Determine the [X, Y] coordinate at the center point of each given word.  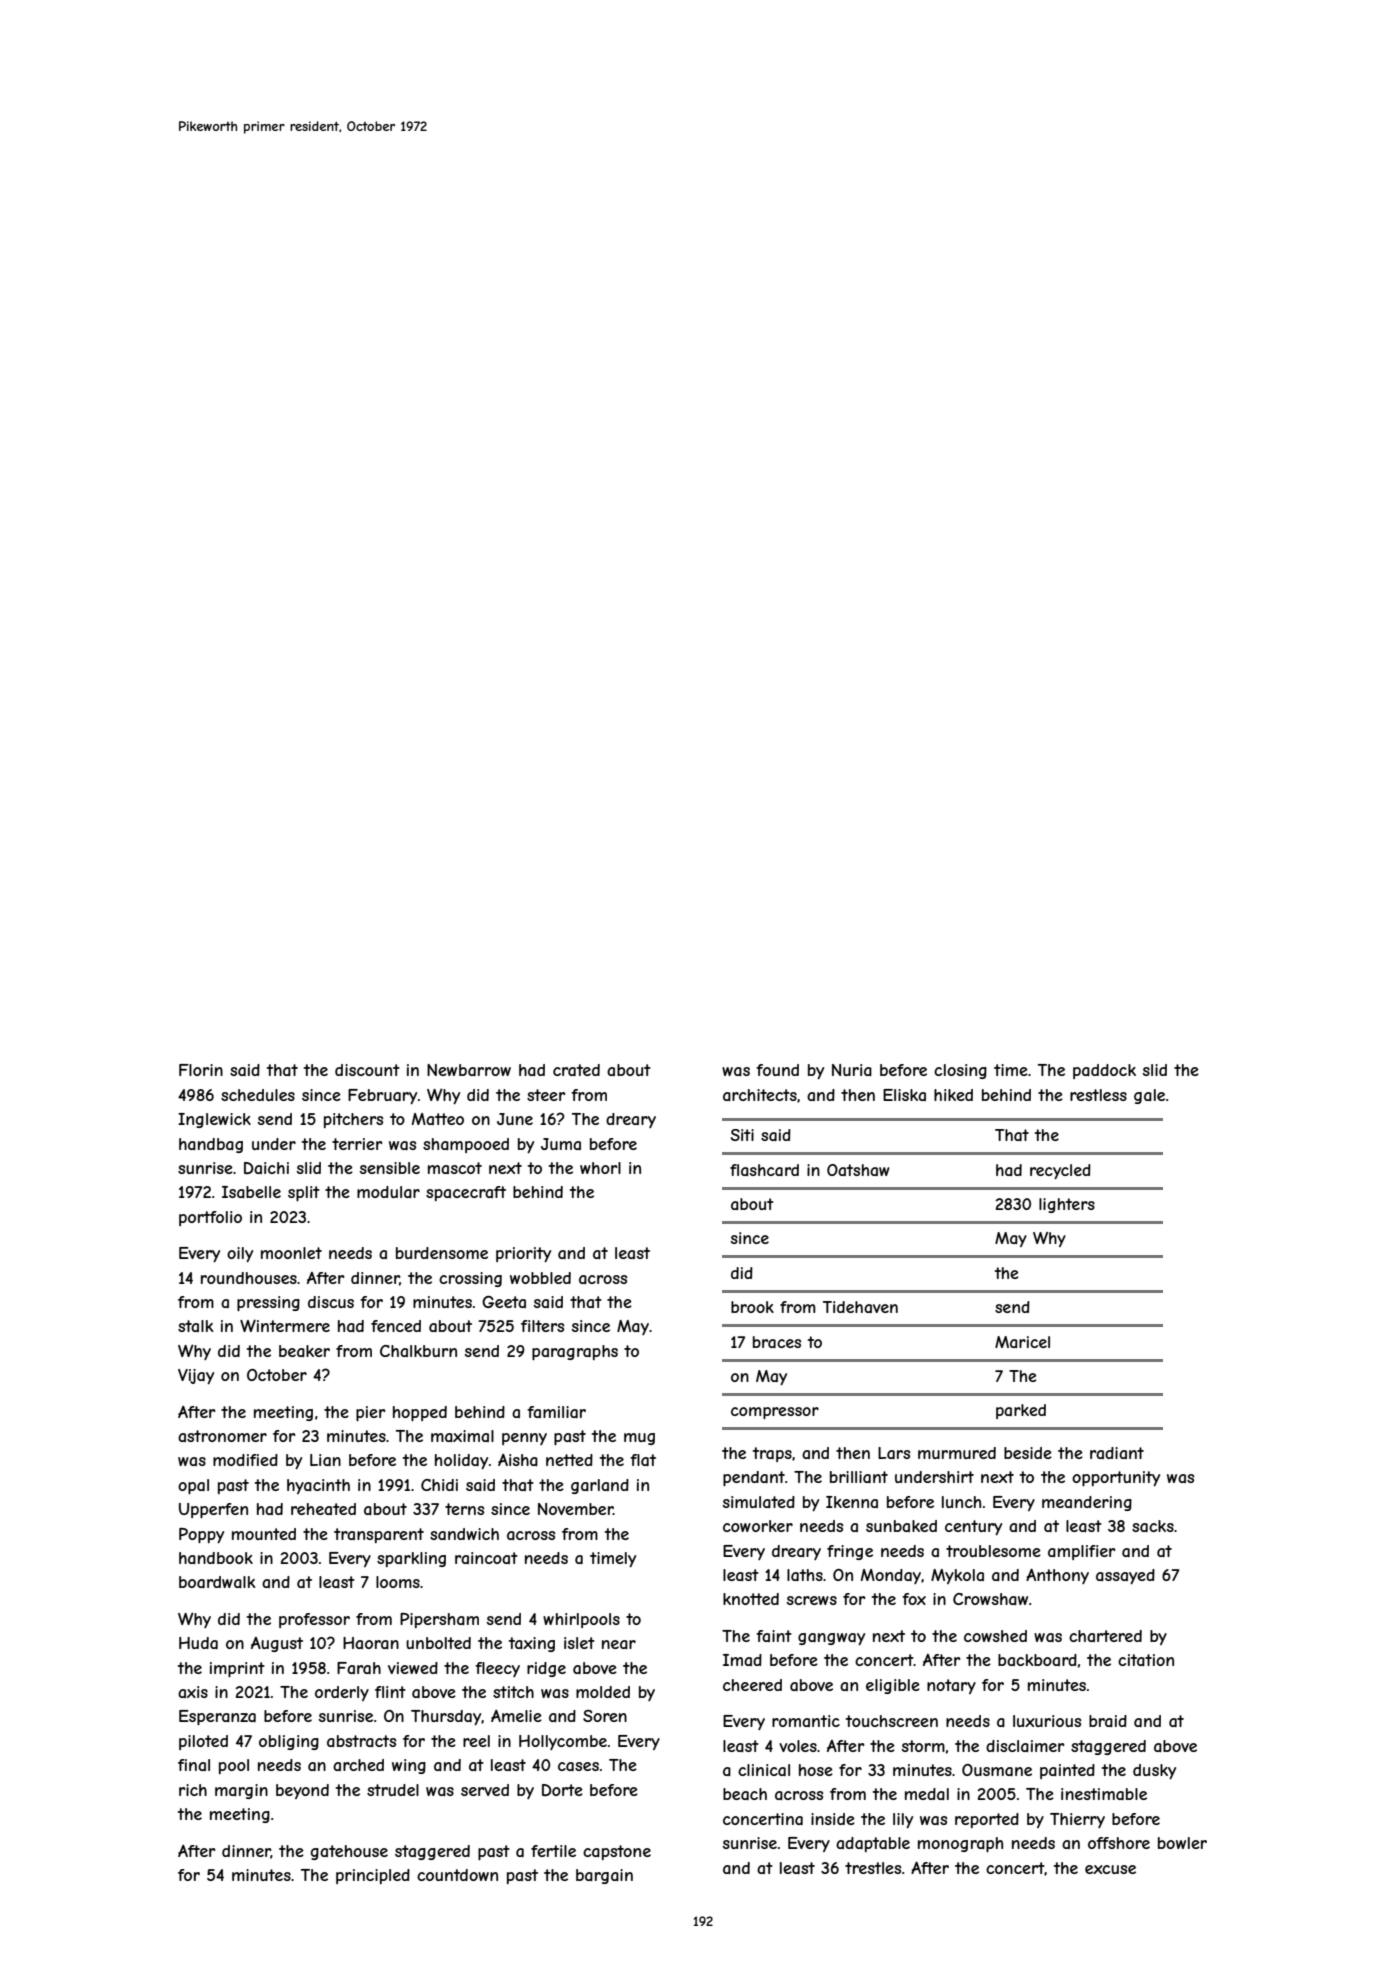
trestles [873, 1868]
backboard [1037, 1660]
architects [760, 1095]
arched [358, 1765]
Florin [201, 1070]
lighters [1067, 1205]
